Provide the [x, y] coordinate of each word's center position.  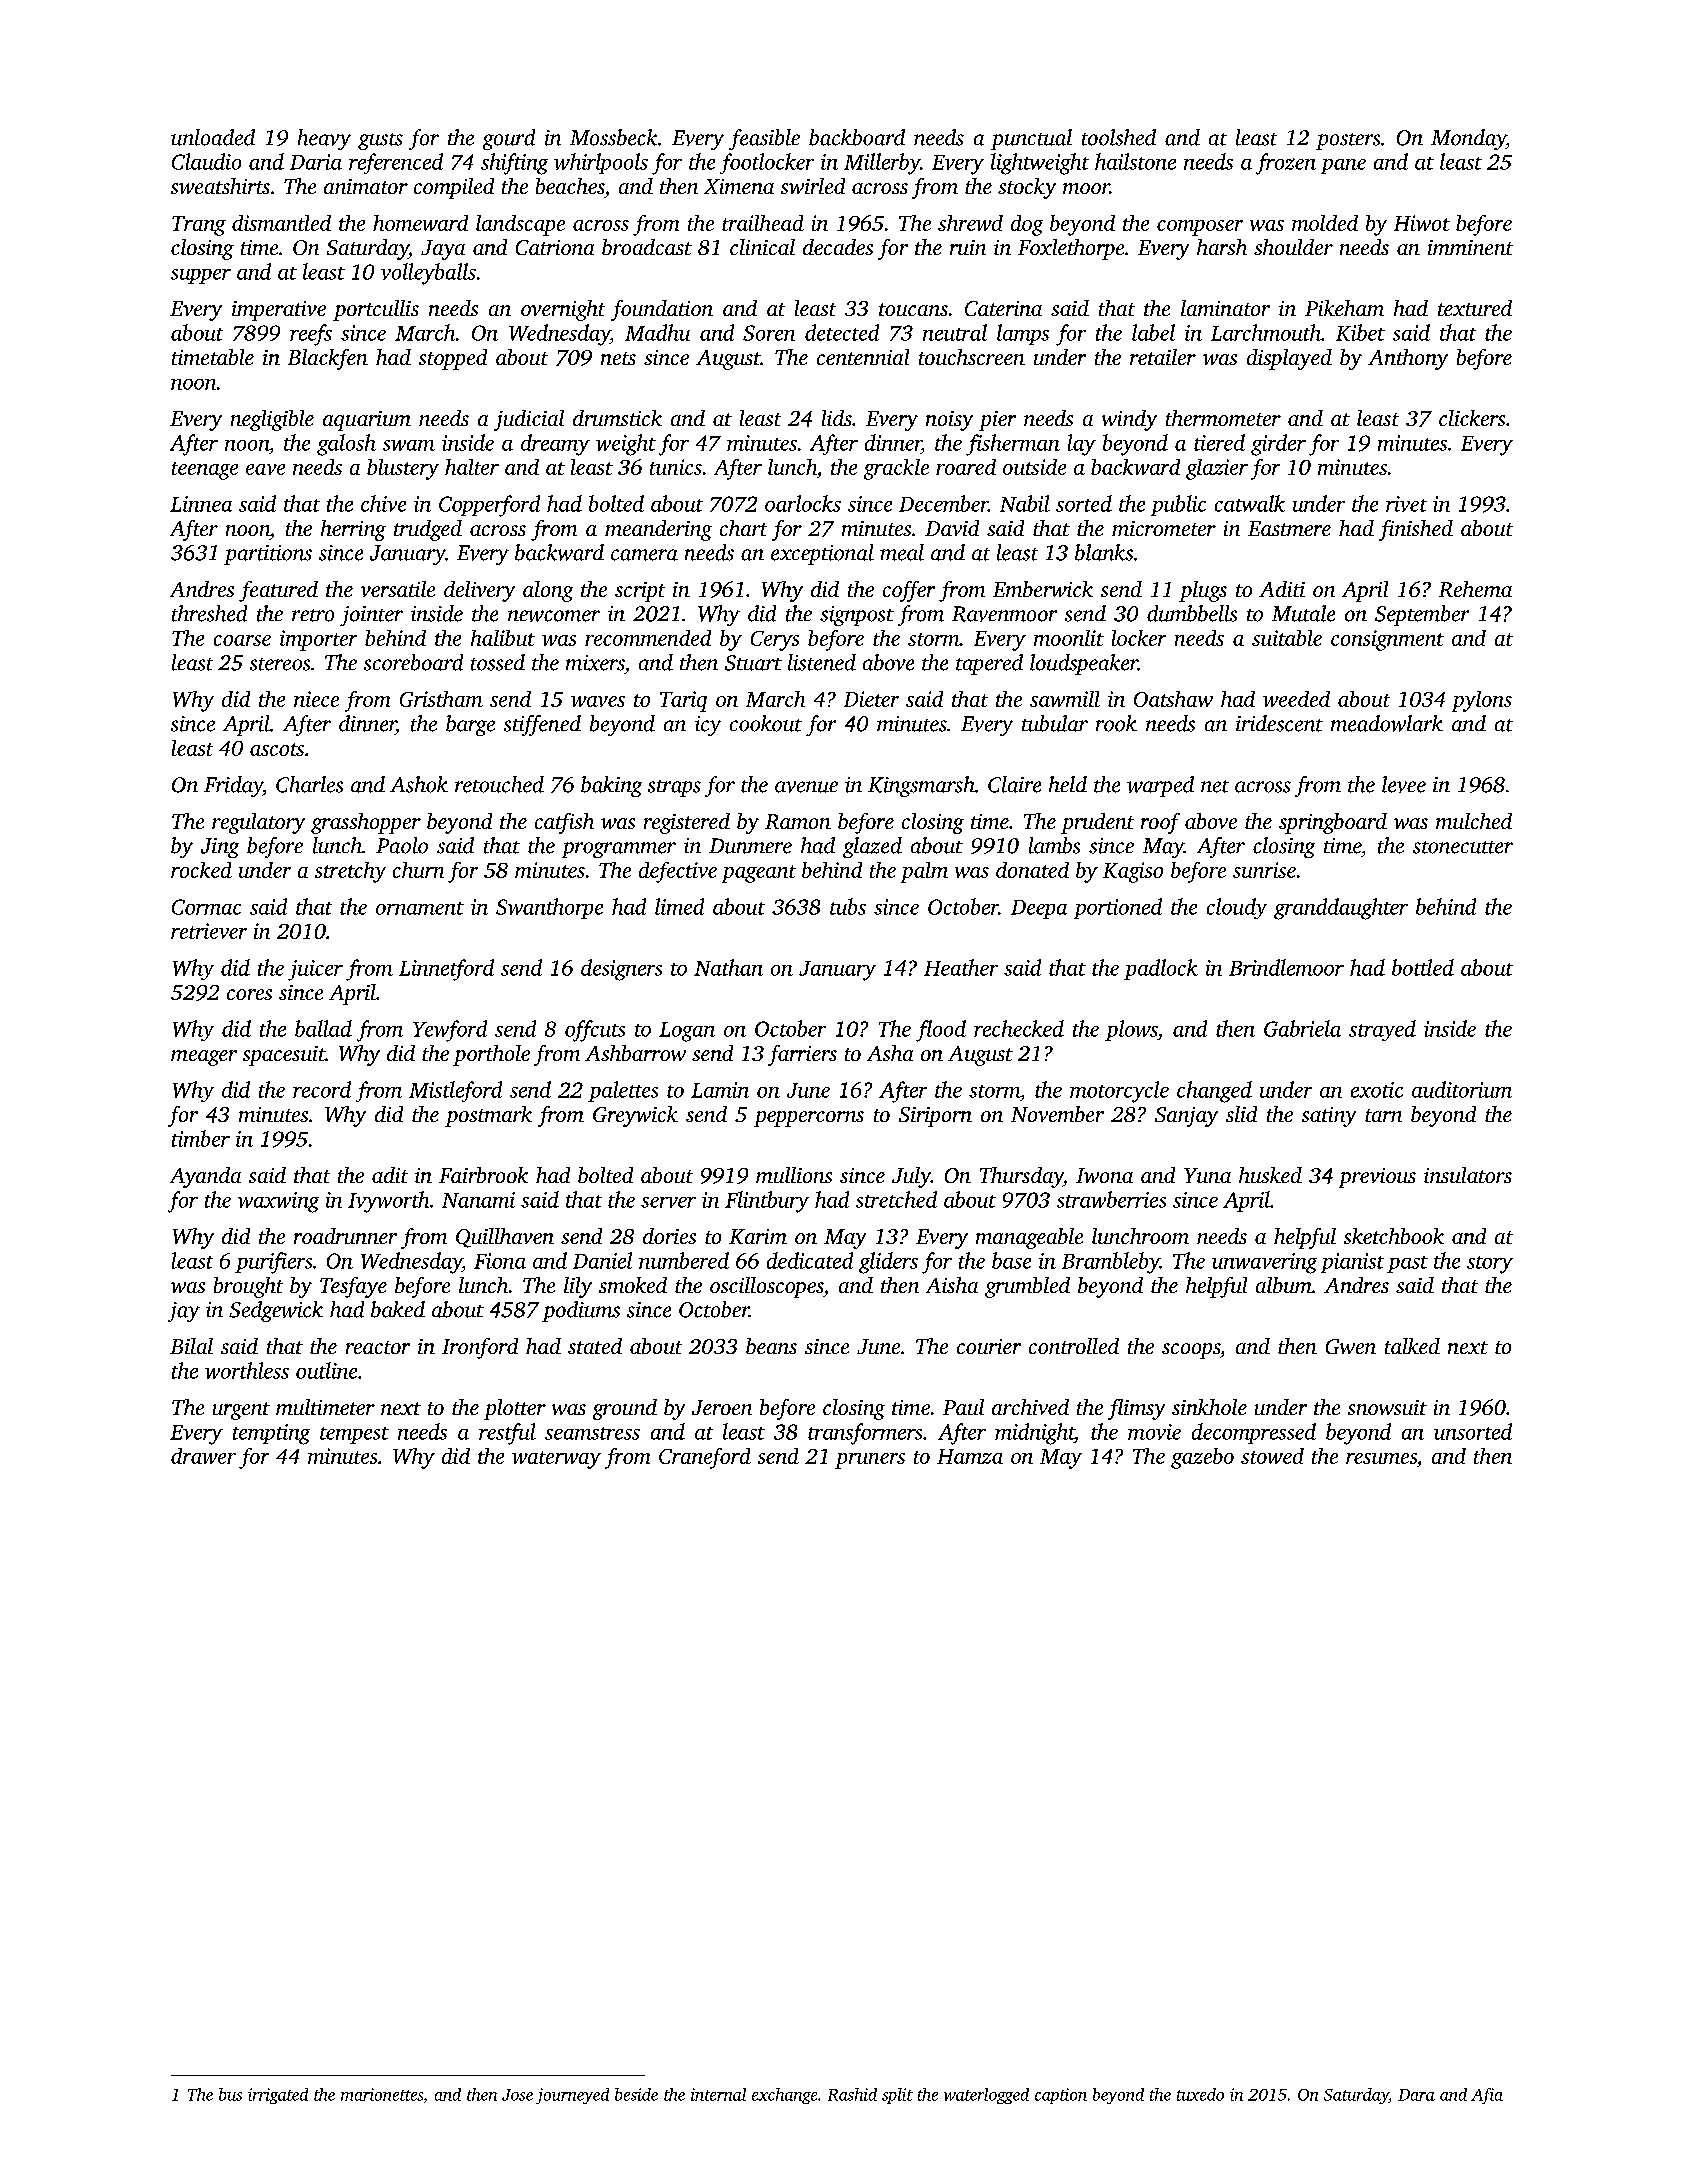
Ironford [480, 1348]
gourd [509, 139]
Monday [1468, 139]
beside [636, 2094]
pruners [870, 1461]
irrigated [278, 2096]
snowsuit [1387, 1407]
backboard [857, 137]
